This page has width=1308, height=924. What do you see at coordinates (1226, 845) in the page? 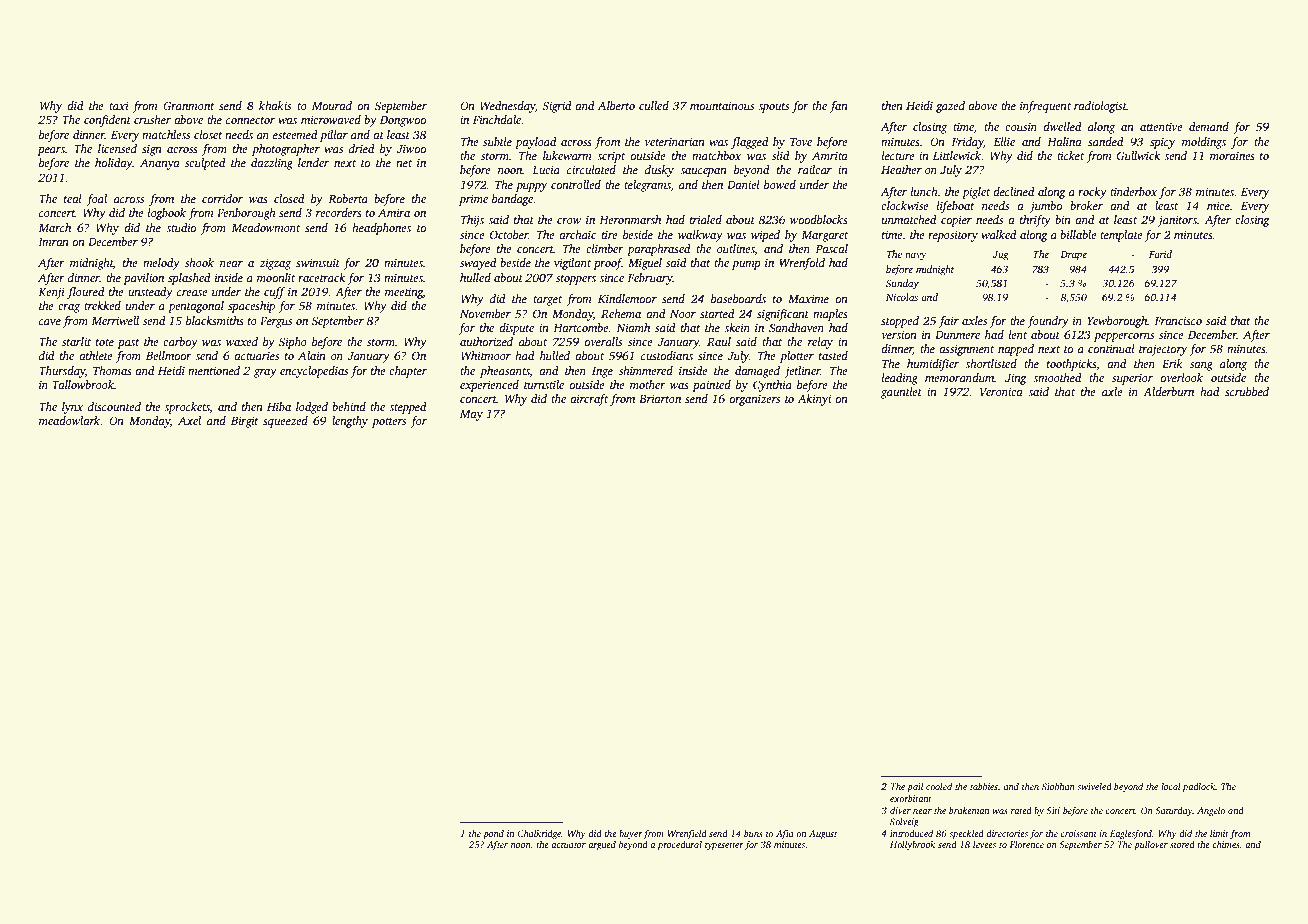
I see `chimes` at bounding box center [1226, 845].
